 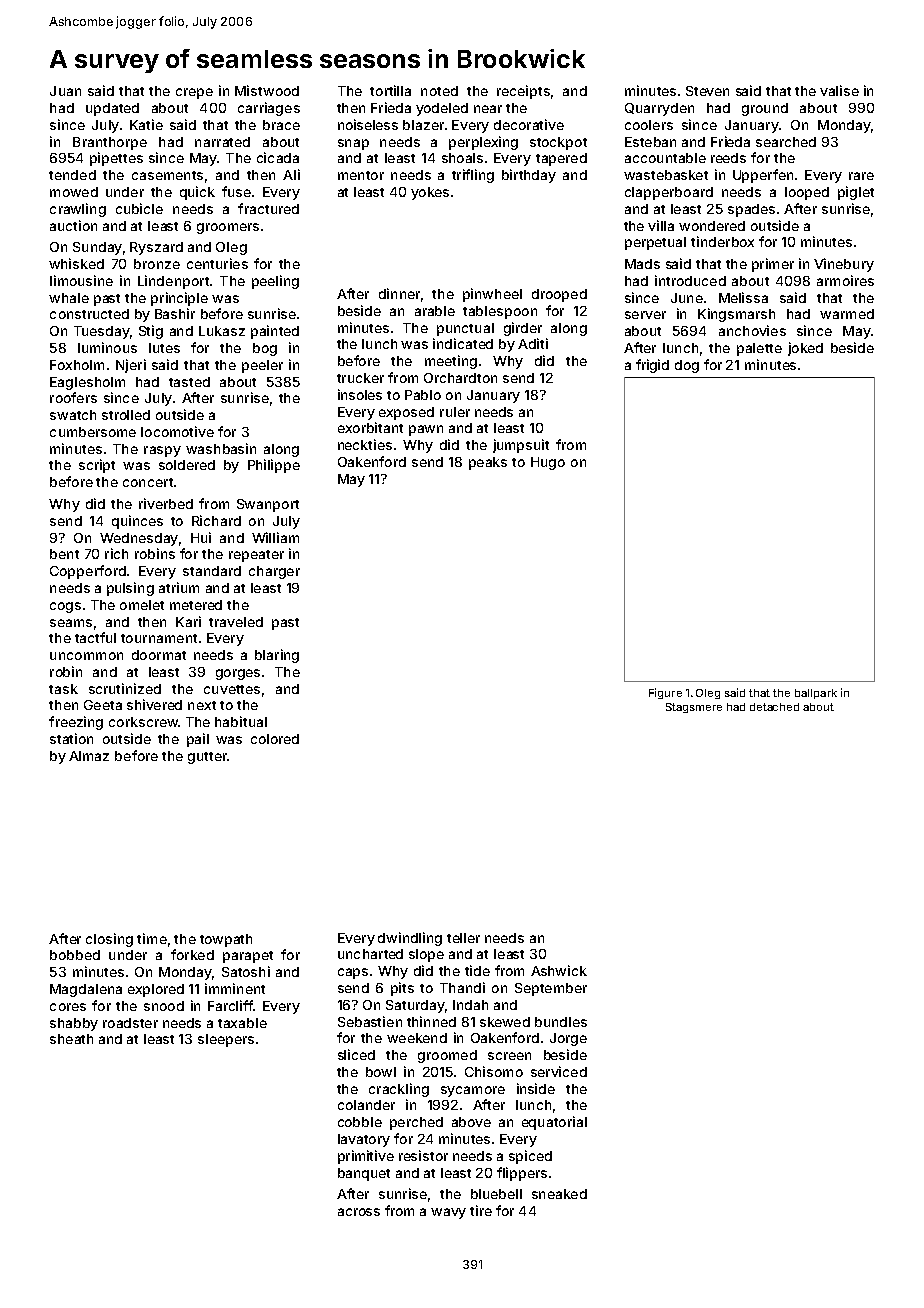 What do you see at coordinates (64, 554) in the screenshot?
I see `bent` at bounding box center [64, 554].
